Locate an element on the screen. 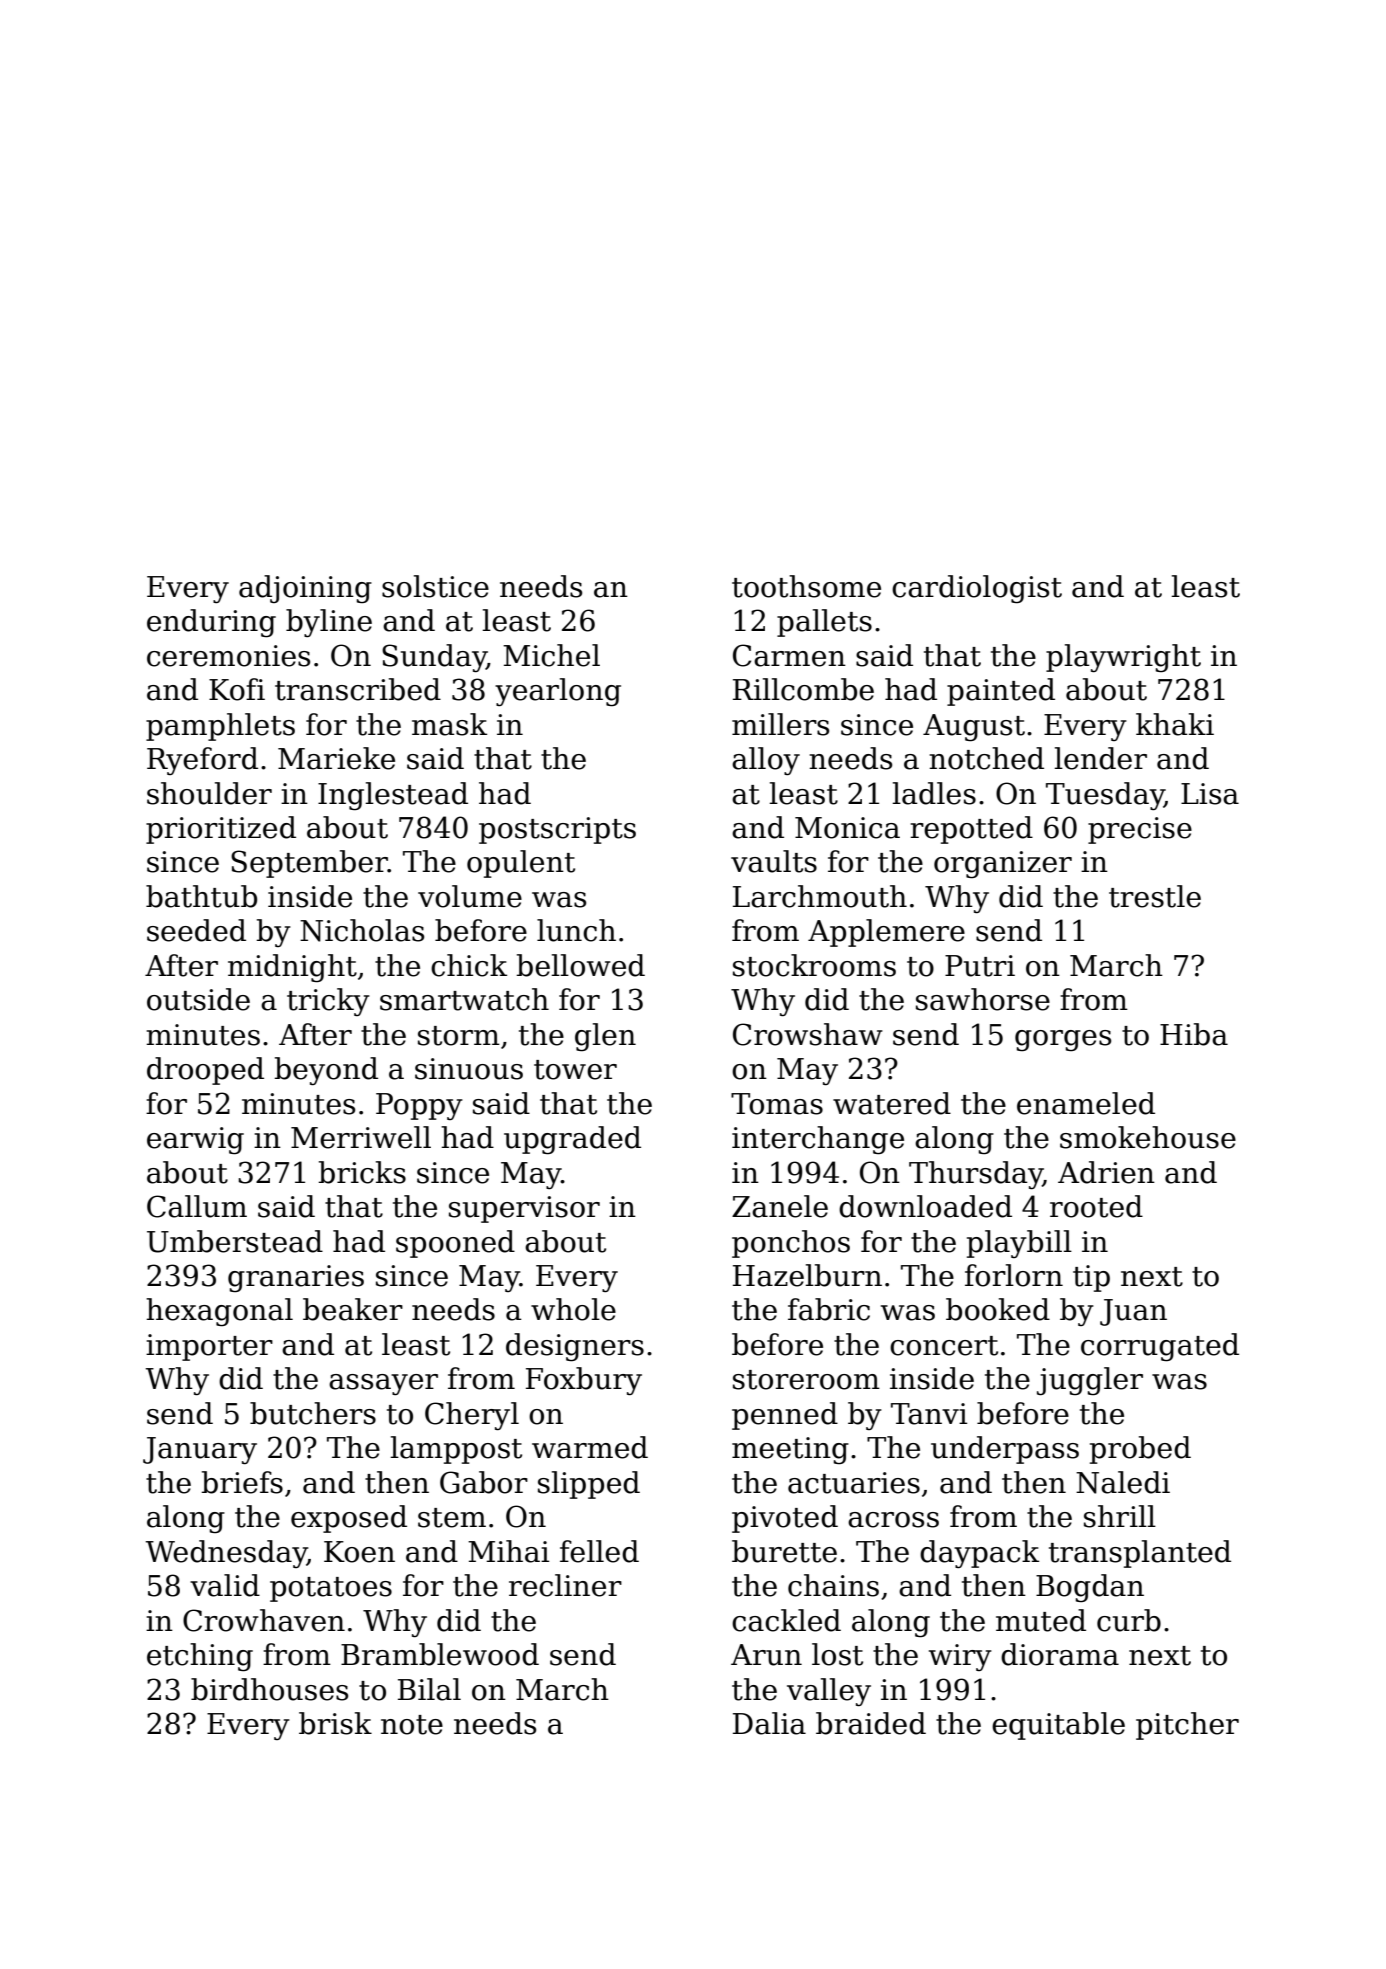 Image resolution: width=1386 pixels, height=1969 pixels. January is located at coordinates (200, 1450).
